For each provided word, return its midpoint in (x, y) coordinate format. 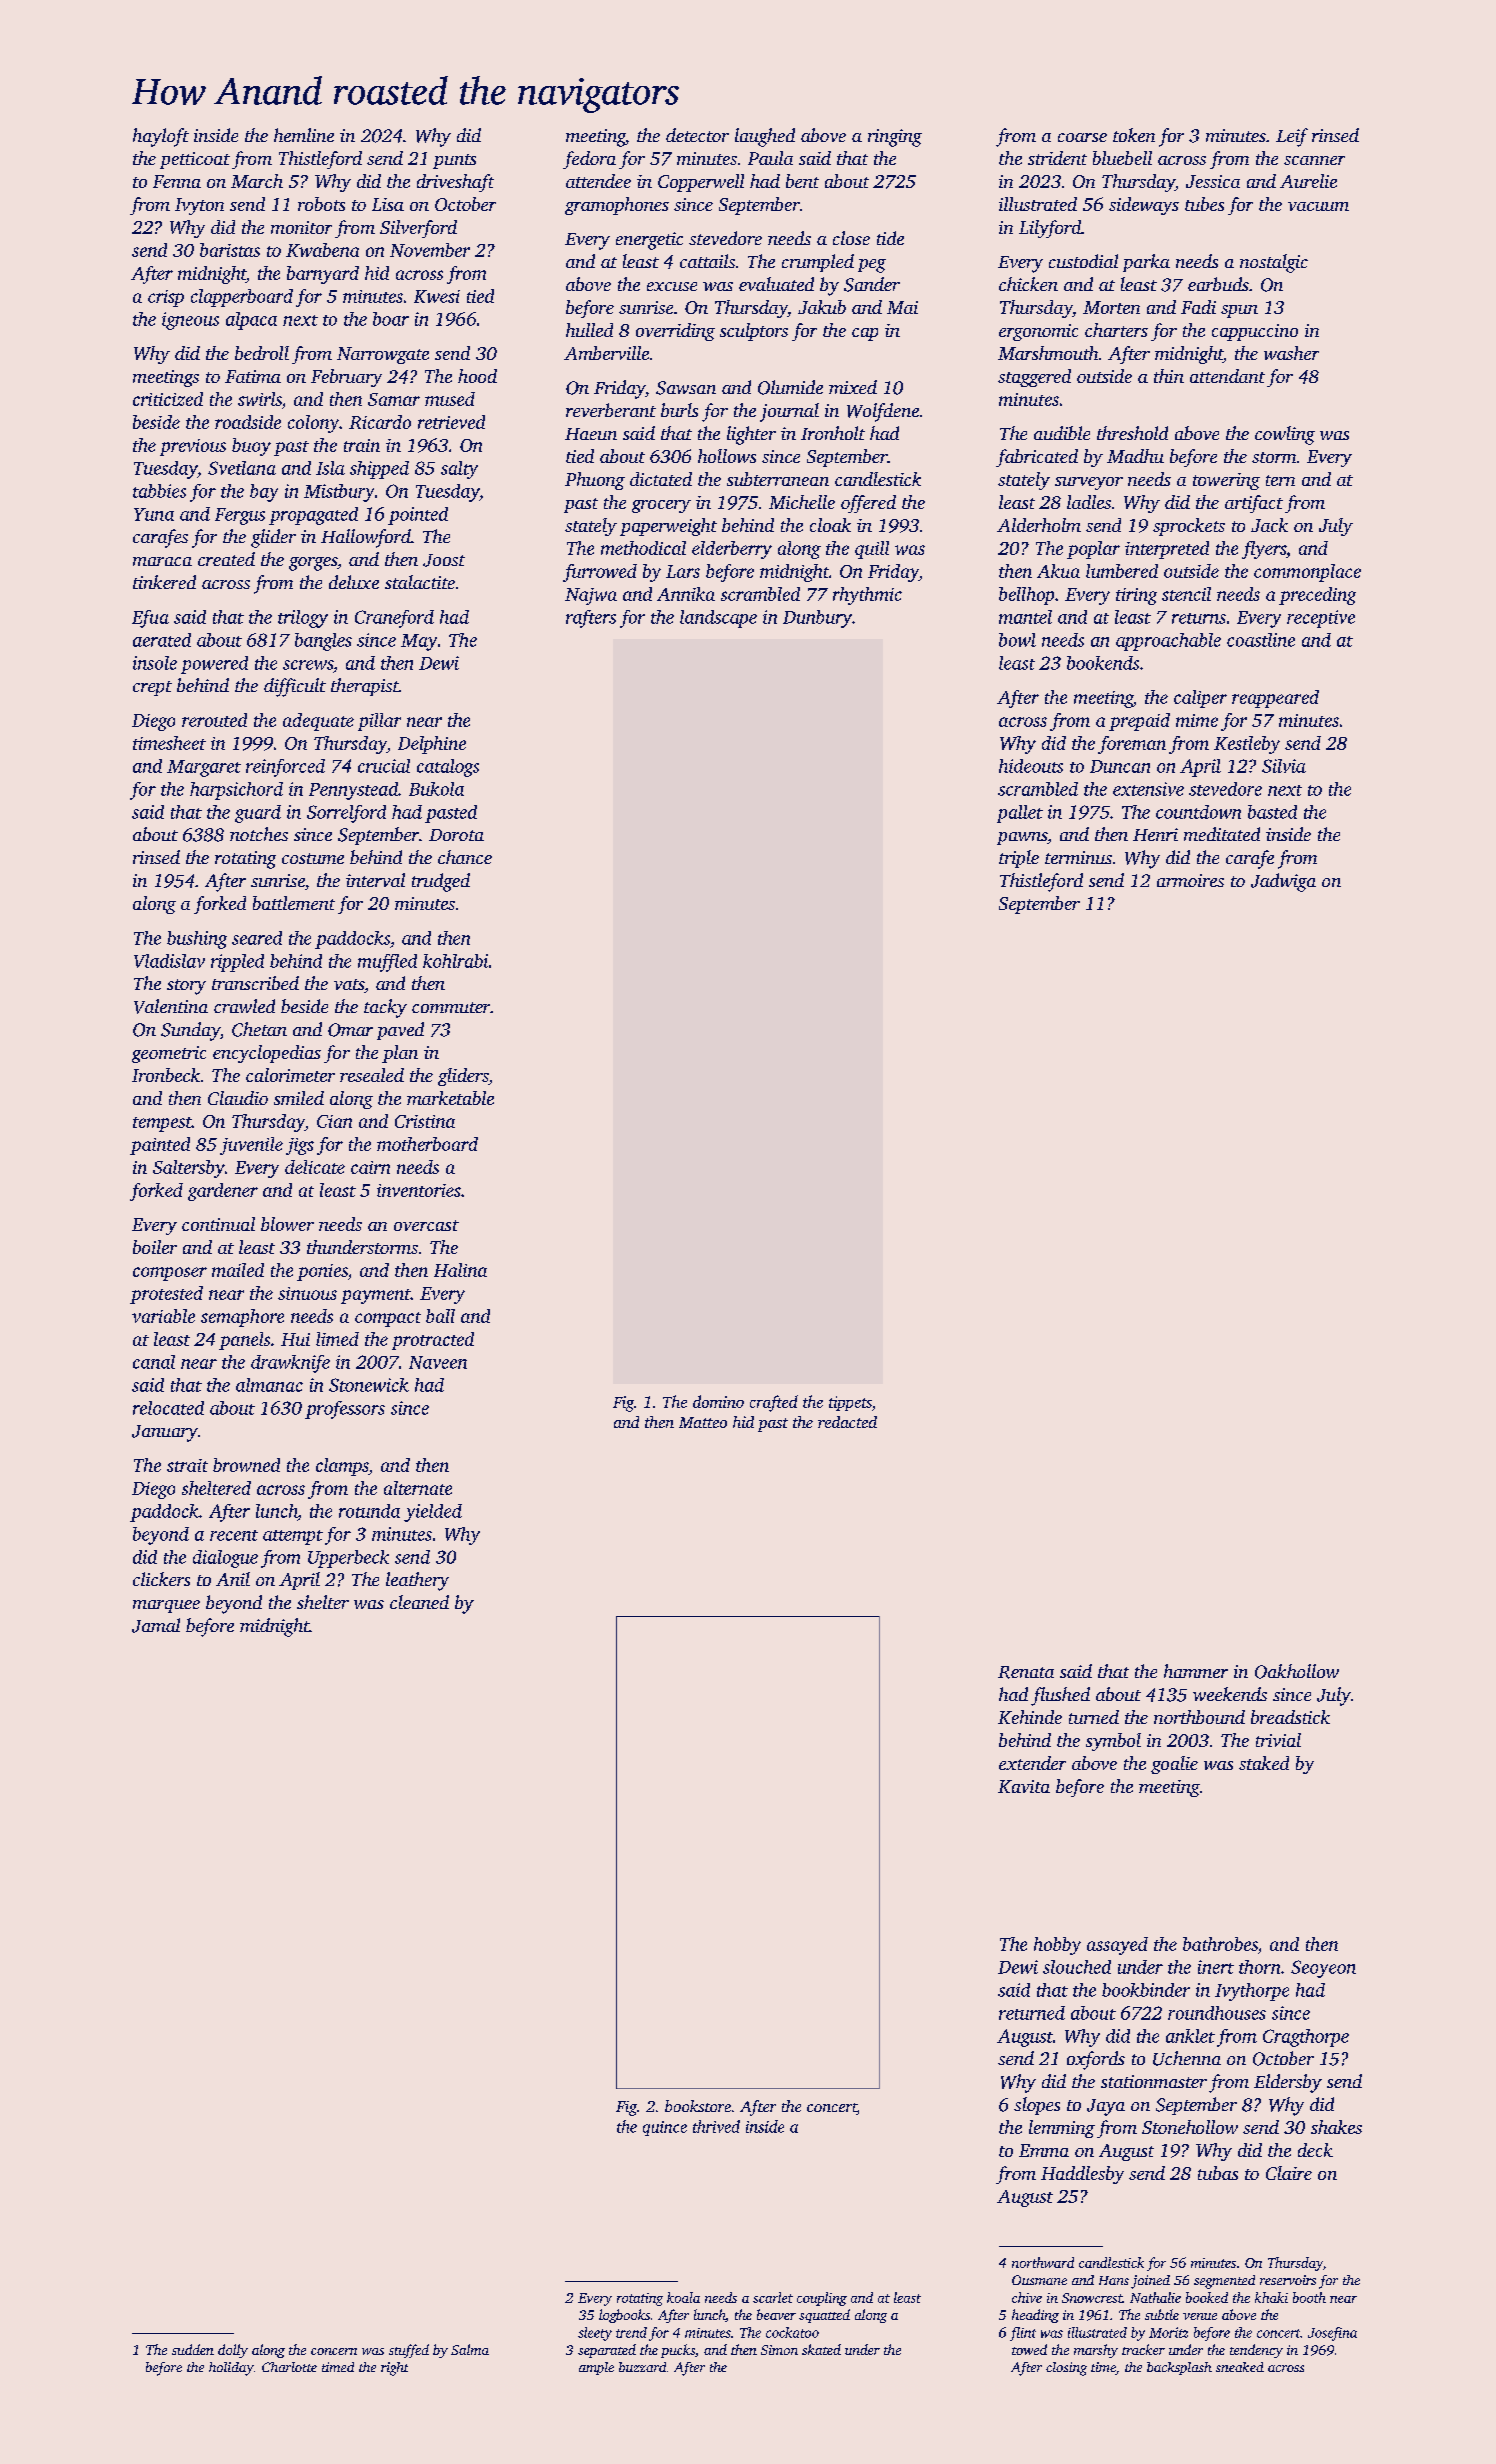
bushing (197, 940)
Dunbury (817, 619)
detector (697, 135)
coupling (822, 2299)
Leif (1292, 137)
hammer (1196, 1671)
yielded (433, 1513)
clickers (161, 1579)
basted (1272, 812)
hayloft (161, 137)
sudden (193, 2349)
